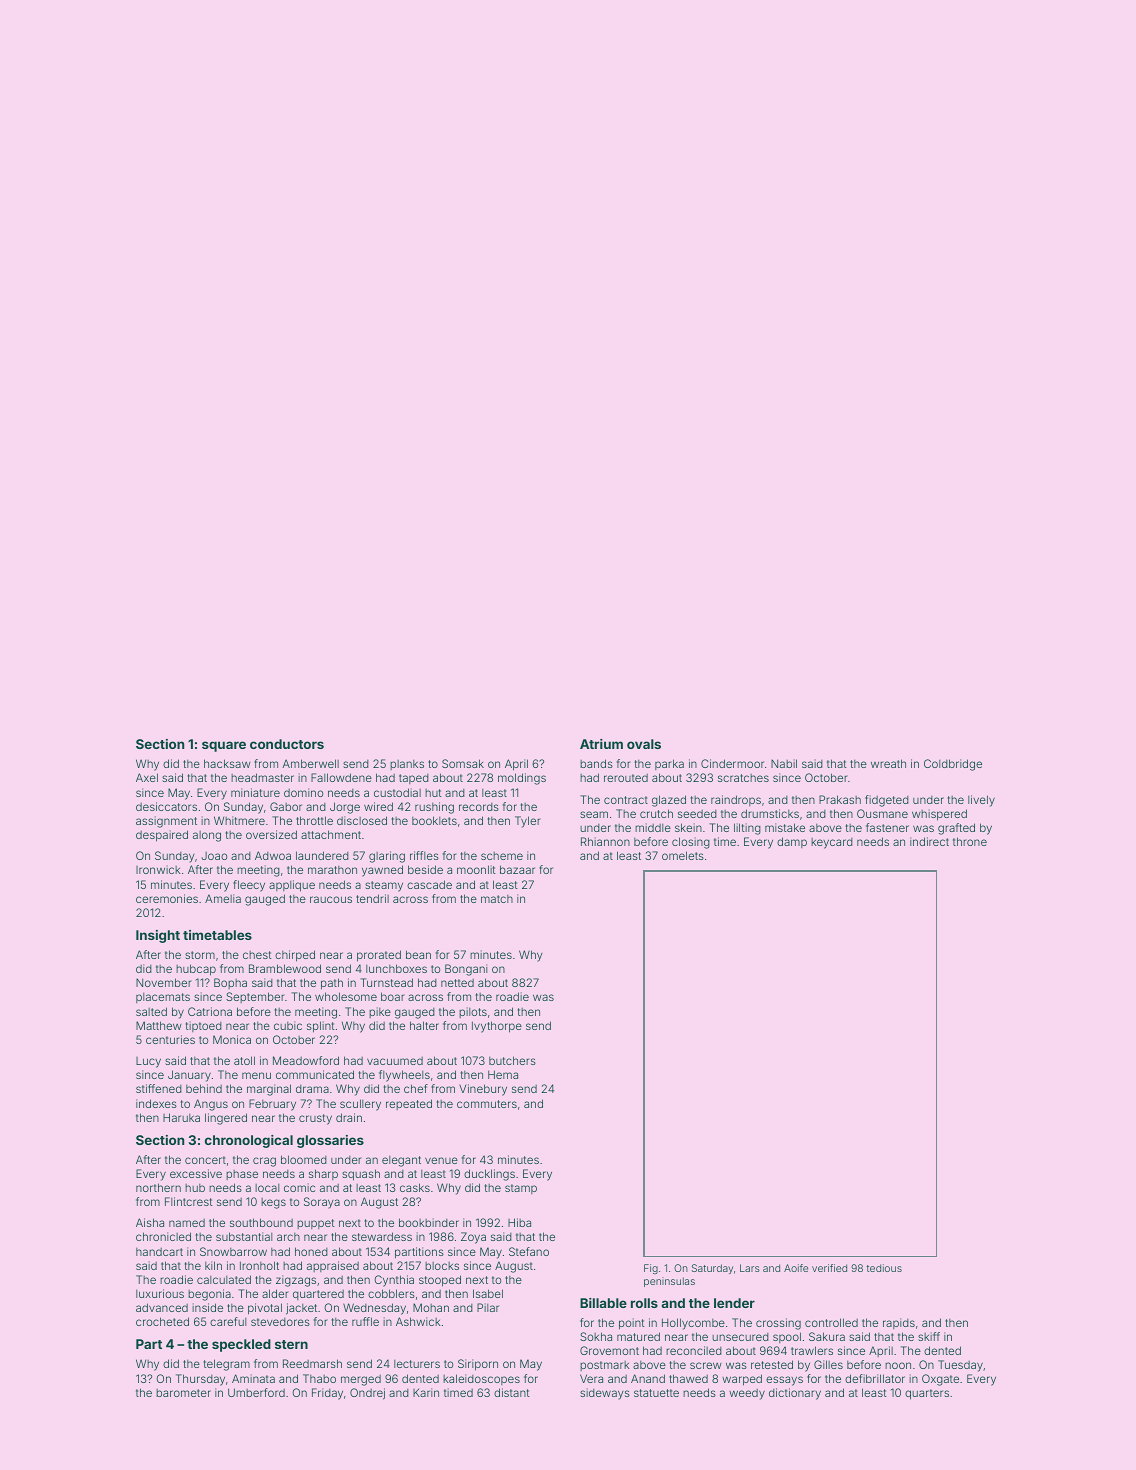  I want to click on bands, so click(596, 763).
